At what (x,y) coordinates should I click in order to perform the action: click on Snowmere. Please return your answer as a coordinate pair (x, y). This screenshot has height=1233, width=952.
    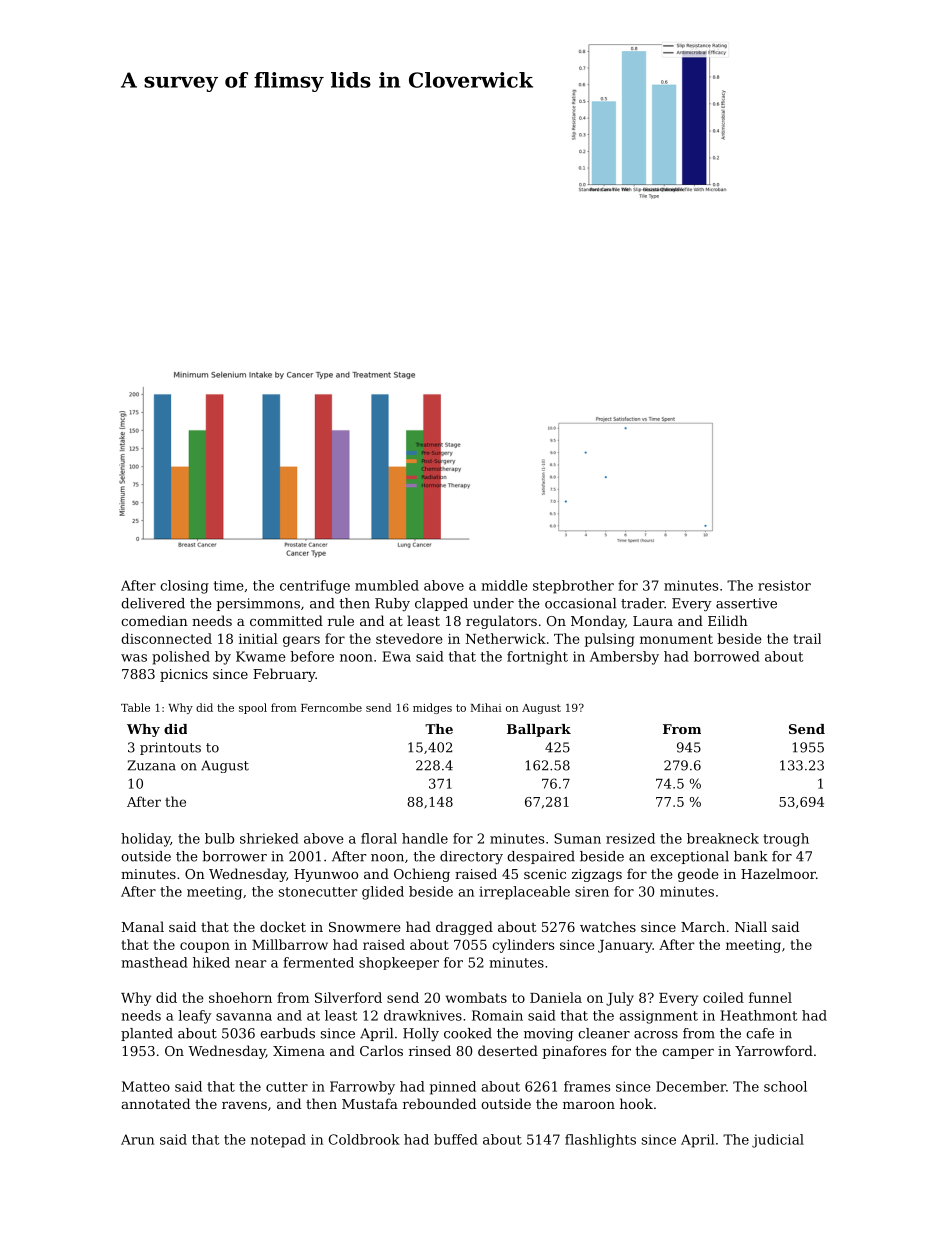
    Looking at the image, I should click on (364, 927).
